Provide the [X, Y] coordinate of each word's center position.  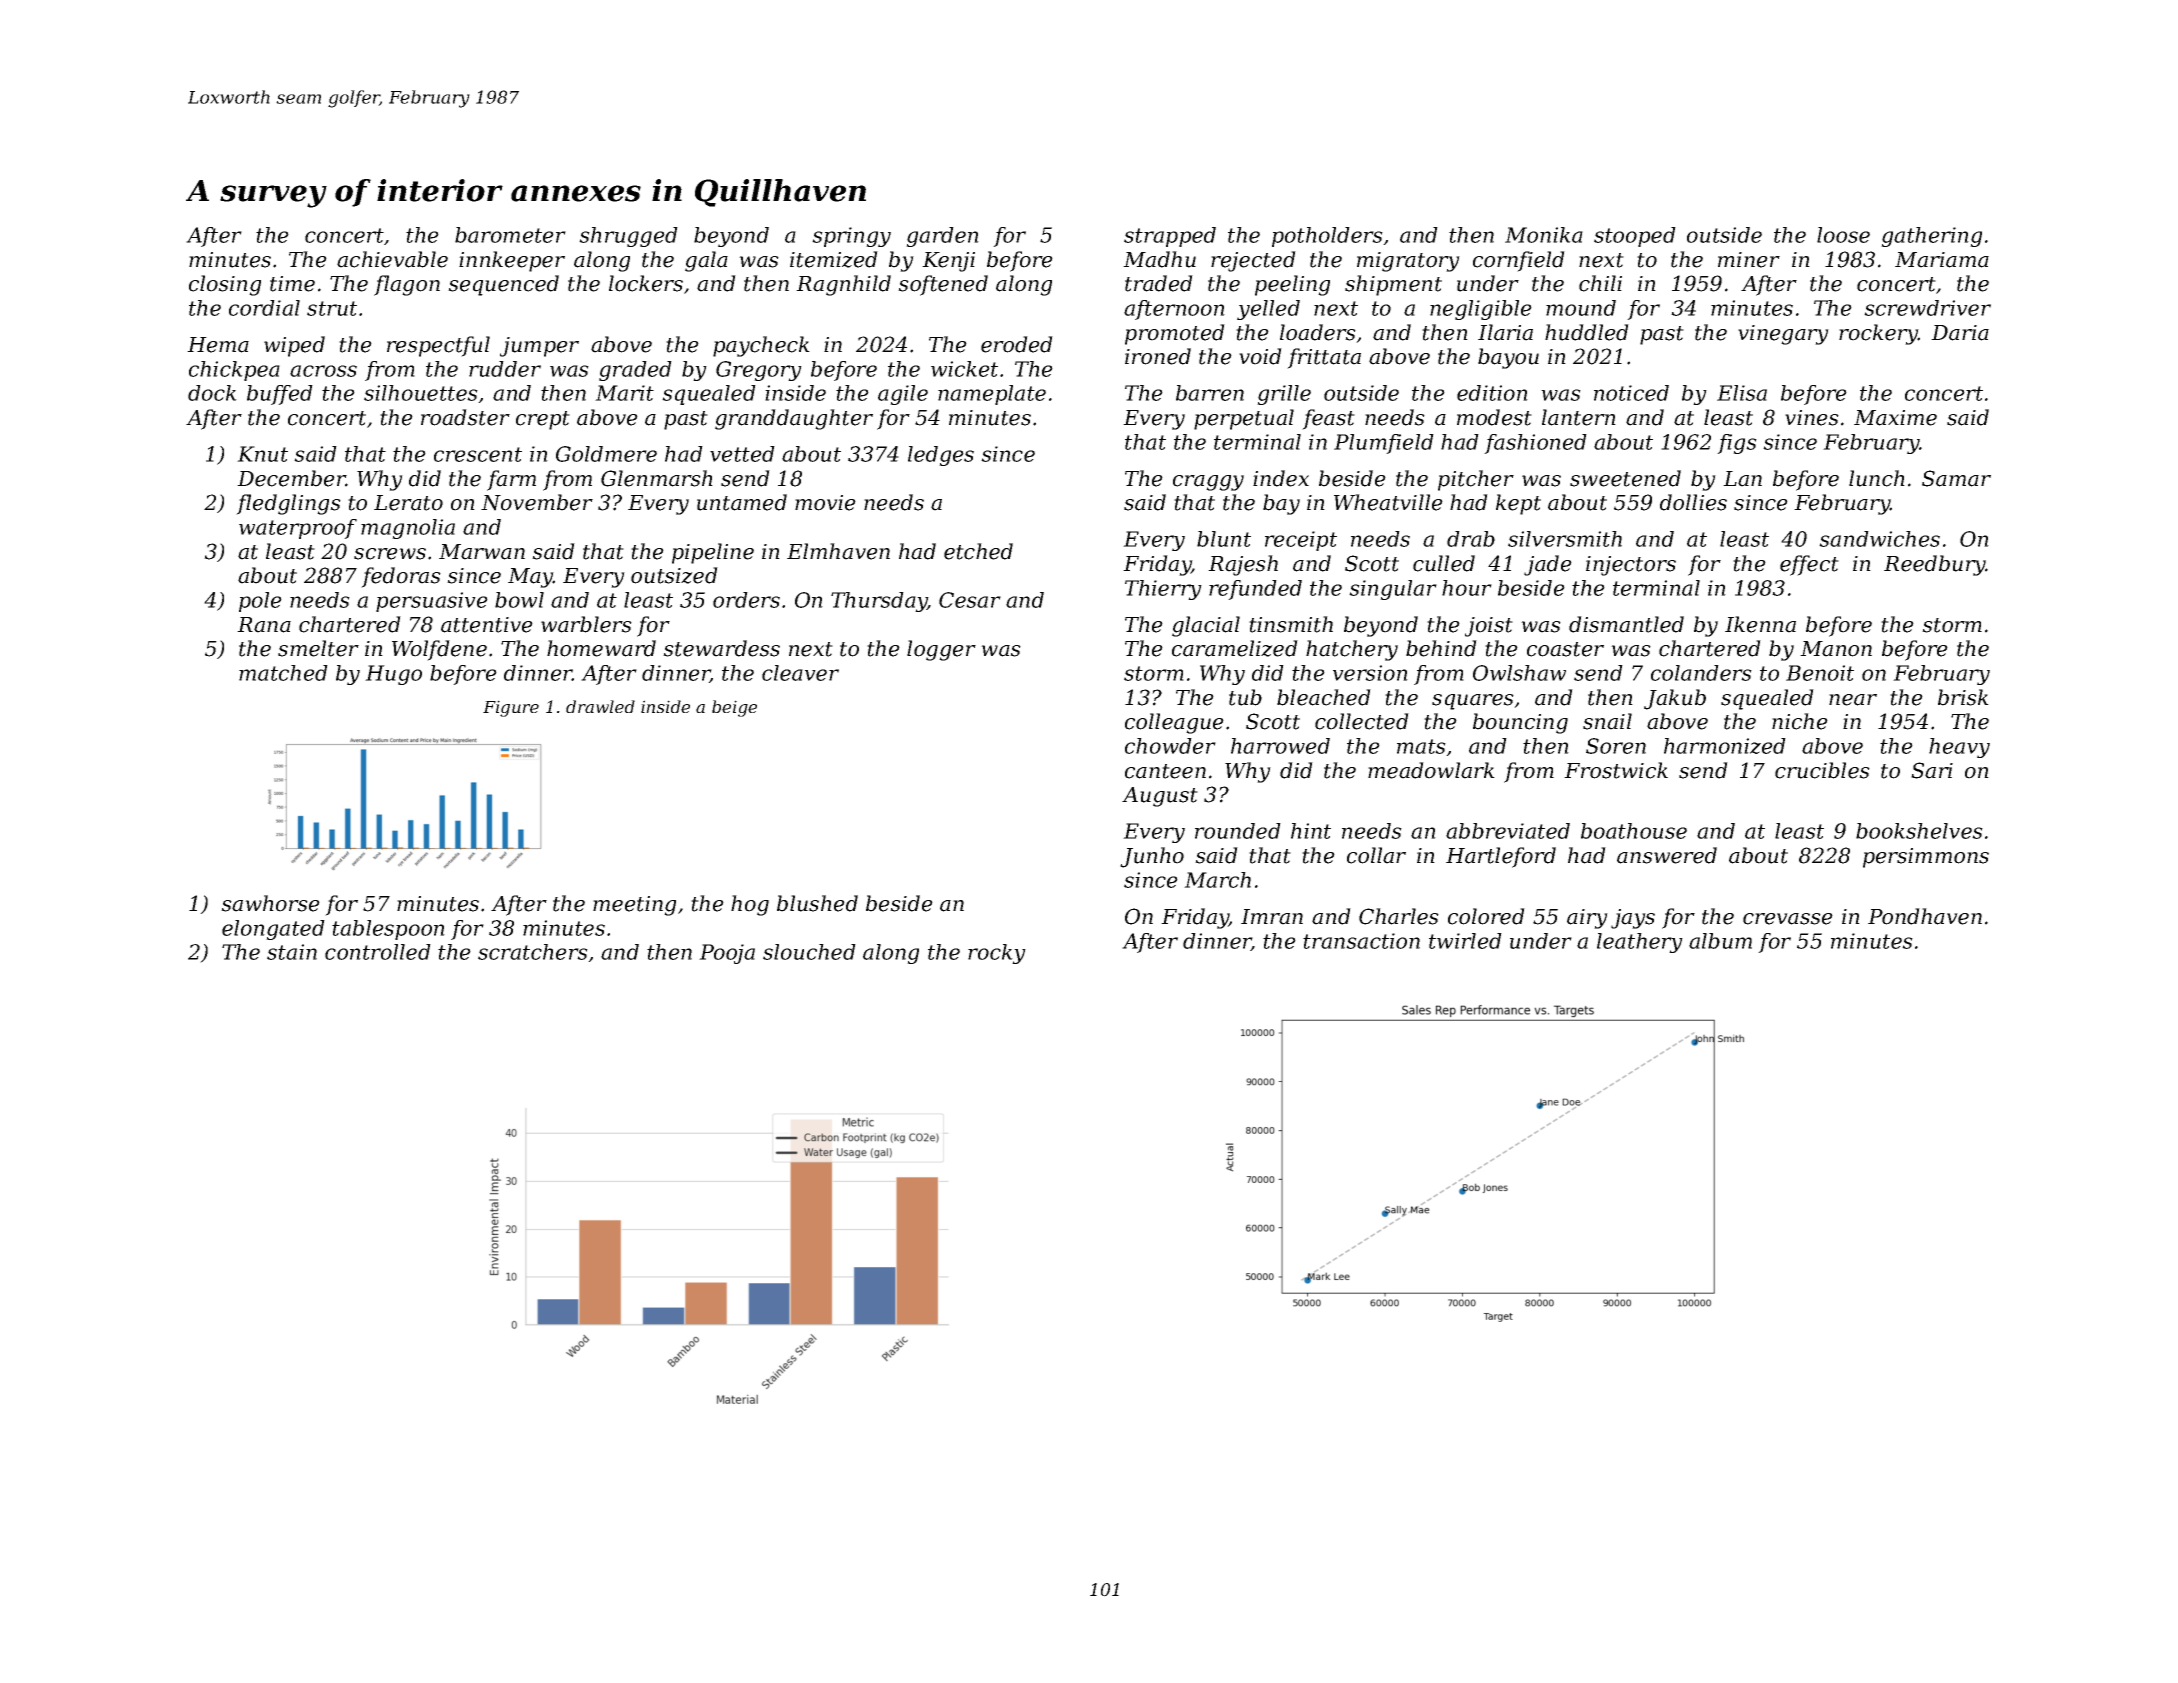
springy [851, 237]
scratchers [533, 952]
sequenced [503, 285]
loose [1843, 235]
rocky [997, 954]
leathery [1640, 943]
